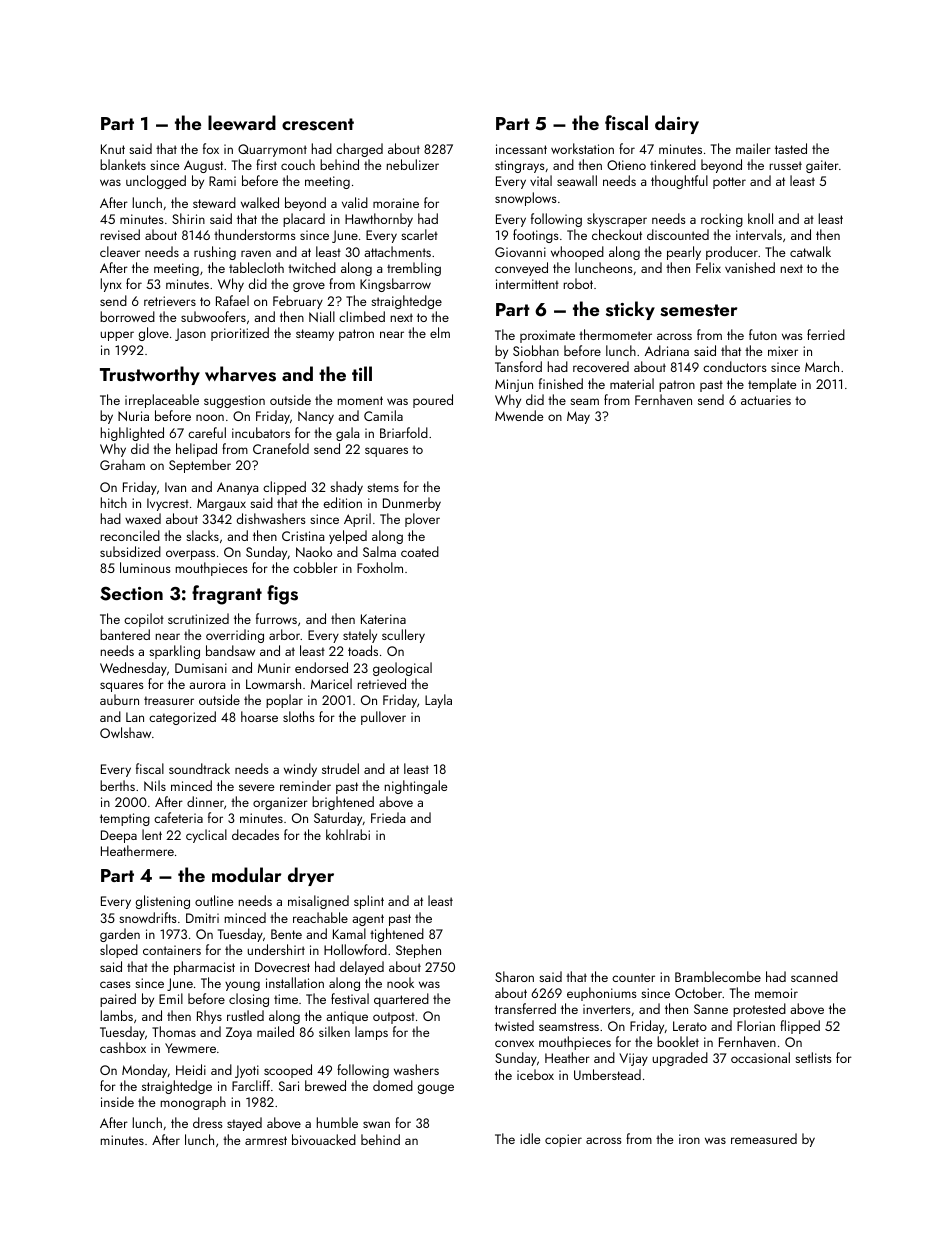 The height and width of the screenshot is (1233, 952). I want to click on geological, so click(402, 669).
